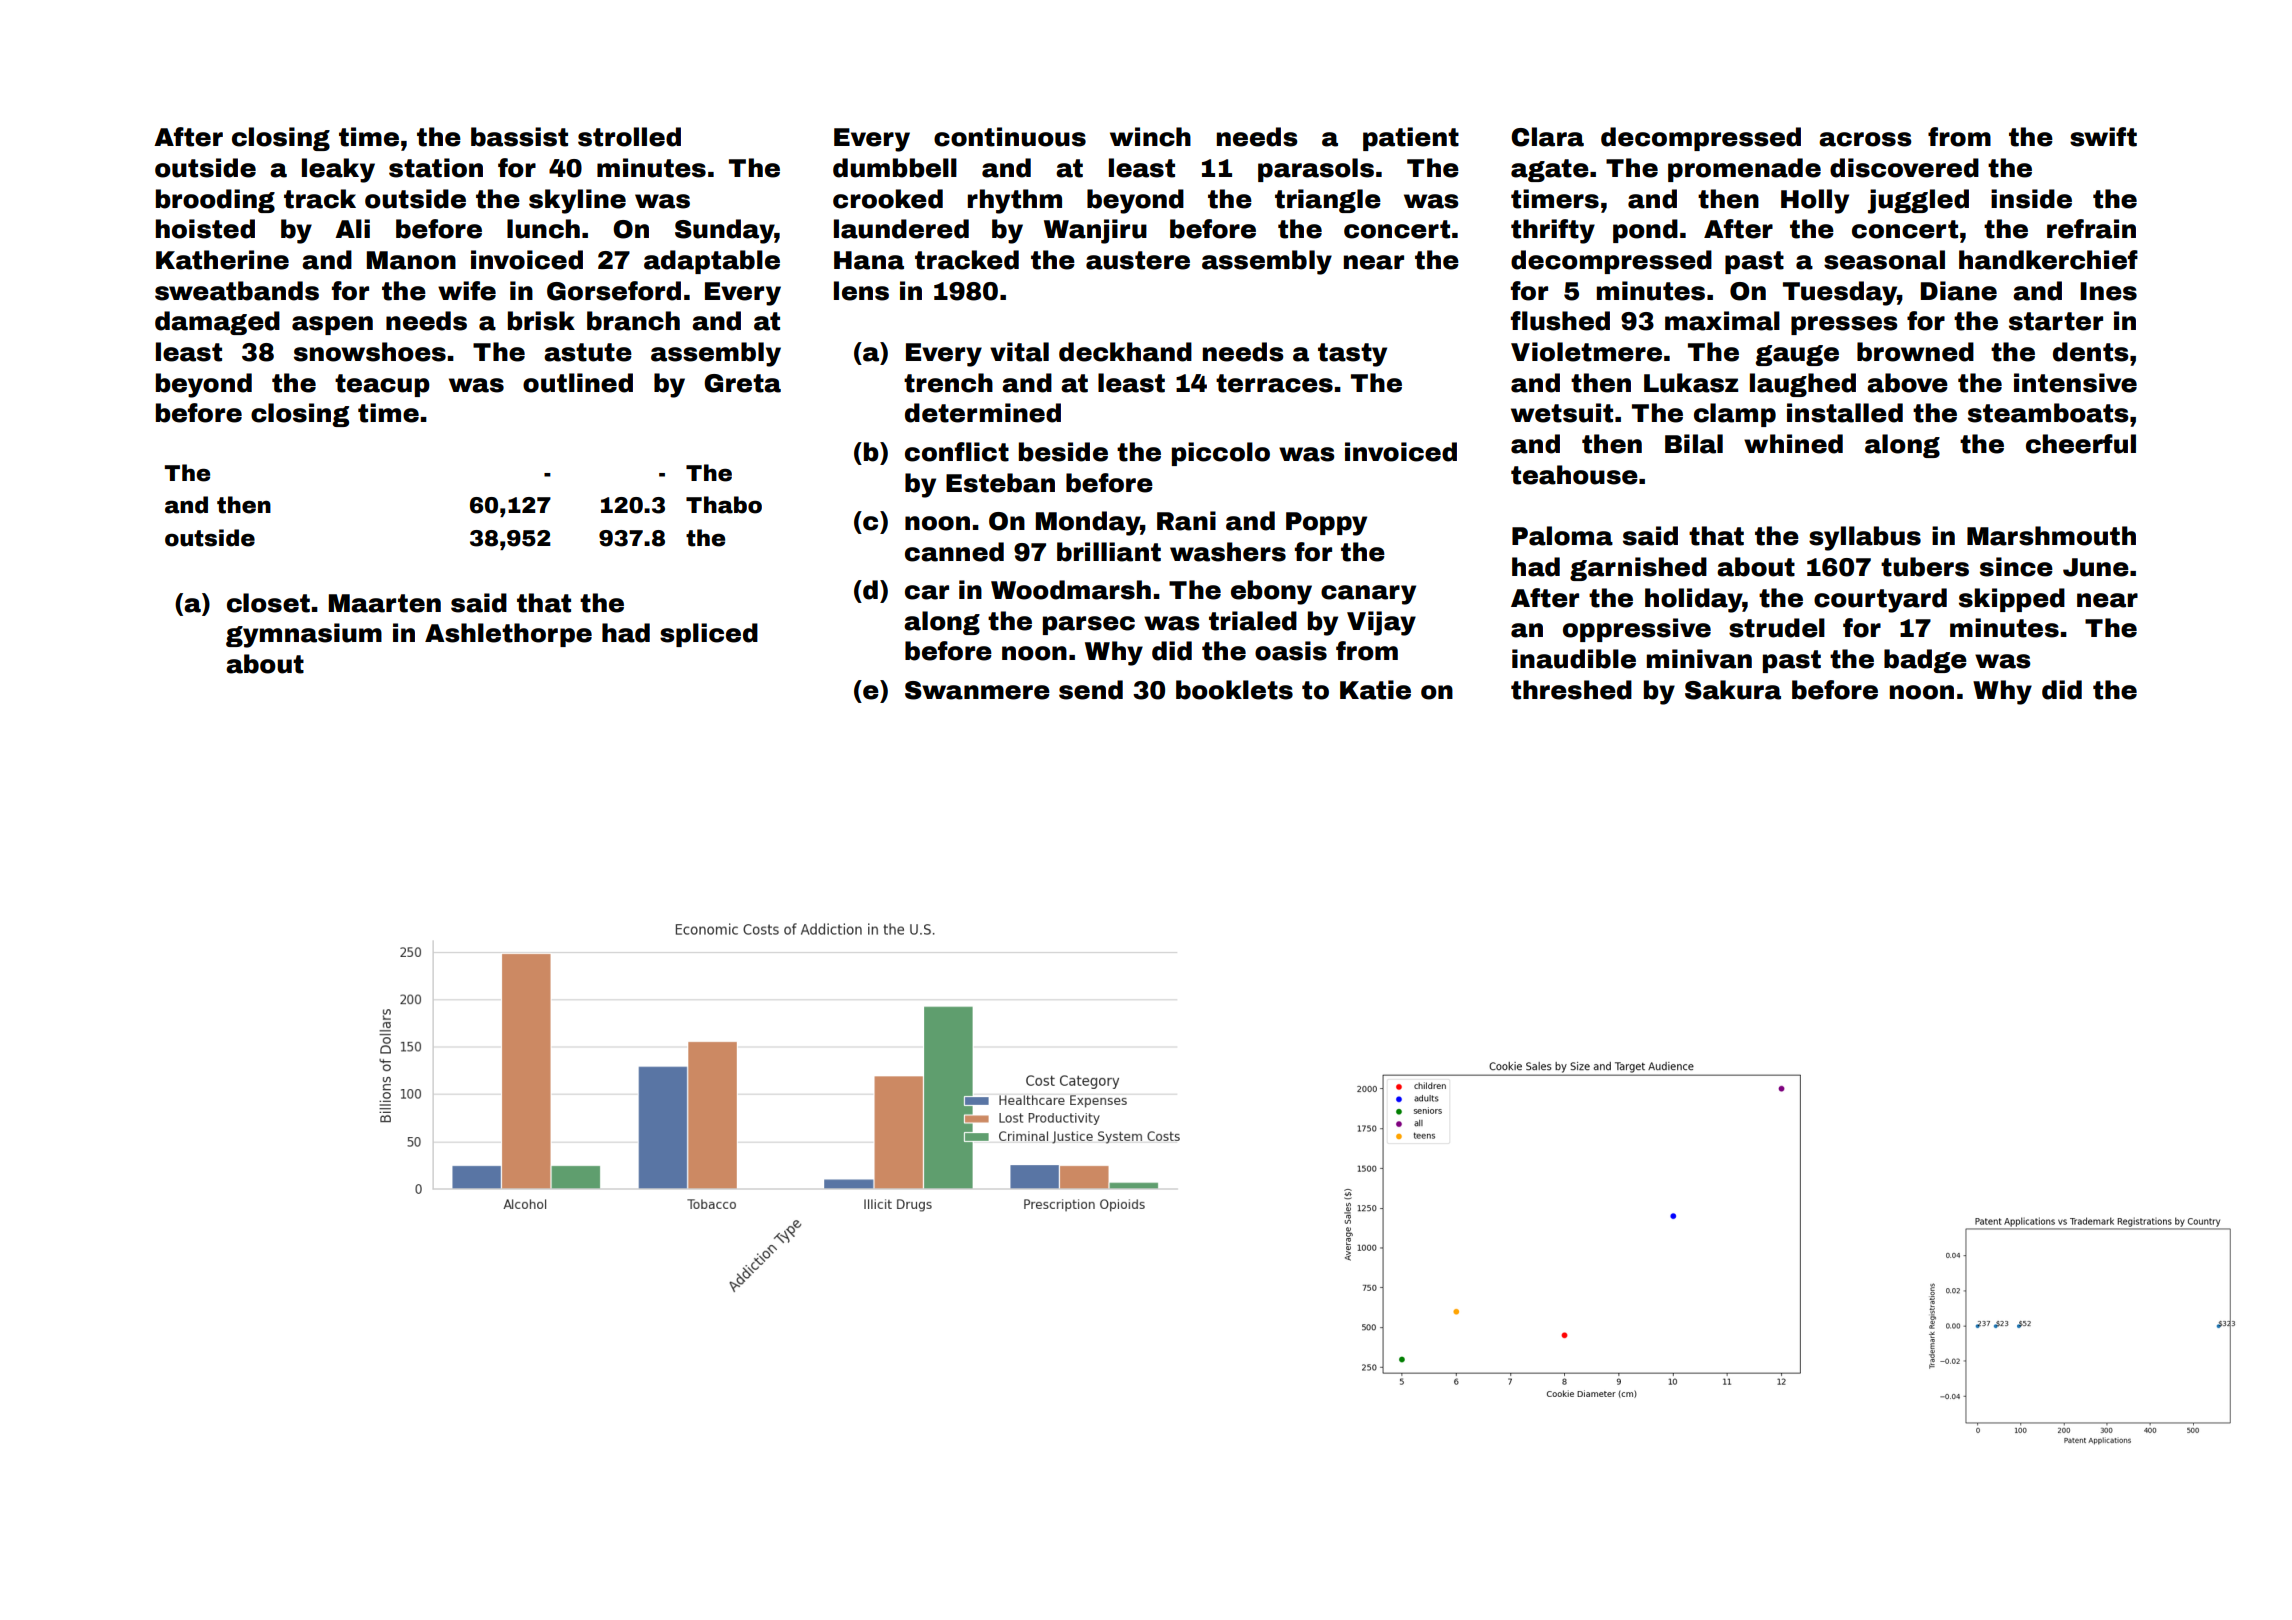 This document has width=2292, height=1620. Describe the element at coordinates (1797, 355) in the document. I see `gauge` at that location.
